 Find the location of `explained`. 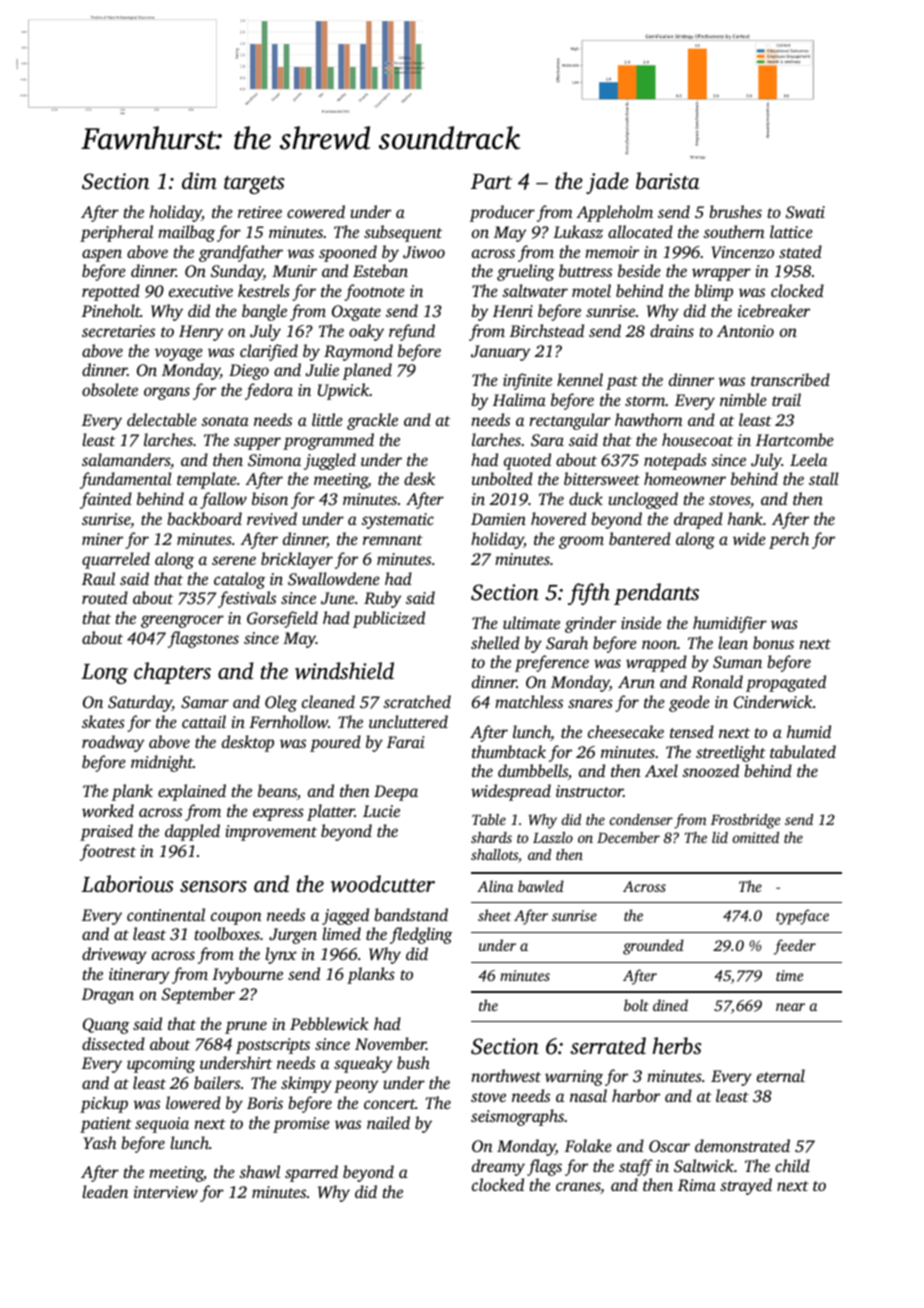

explained is located at coordinates (192, 792).
